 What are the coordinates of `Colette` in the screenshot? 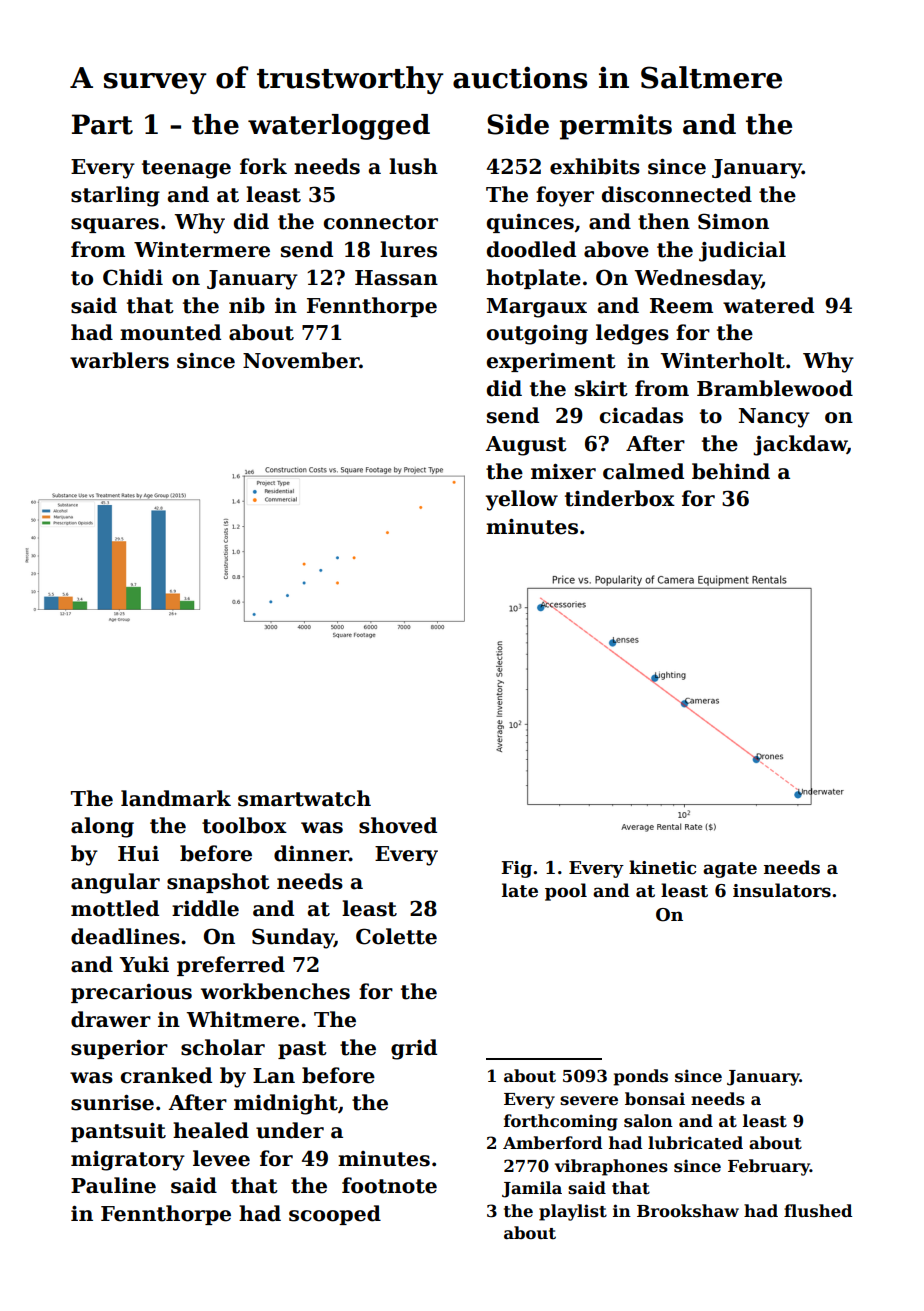 It's located at (396, 936).
